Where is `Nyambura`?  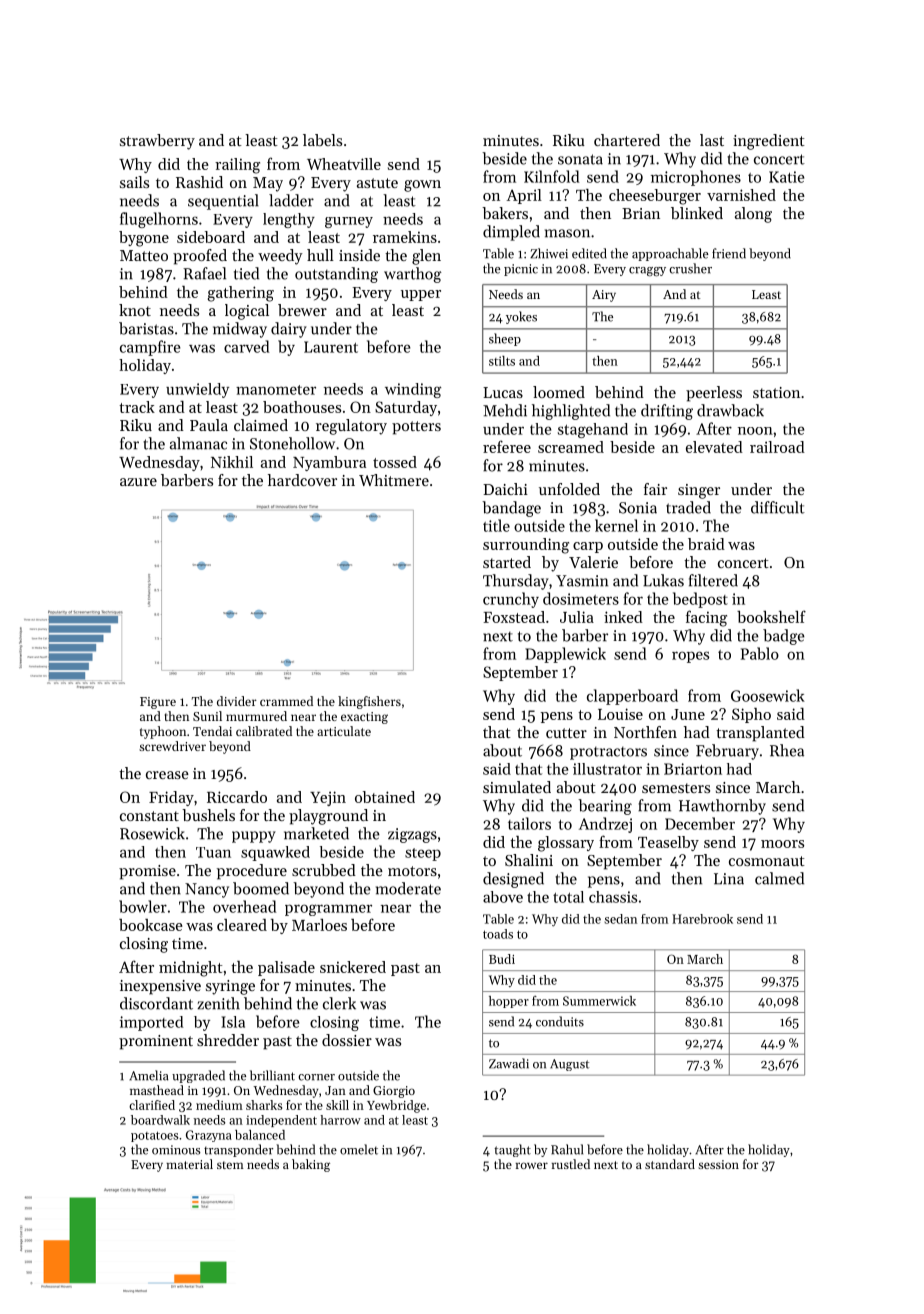 Nyambura is located at coordinates (329, 463).
